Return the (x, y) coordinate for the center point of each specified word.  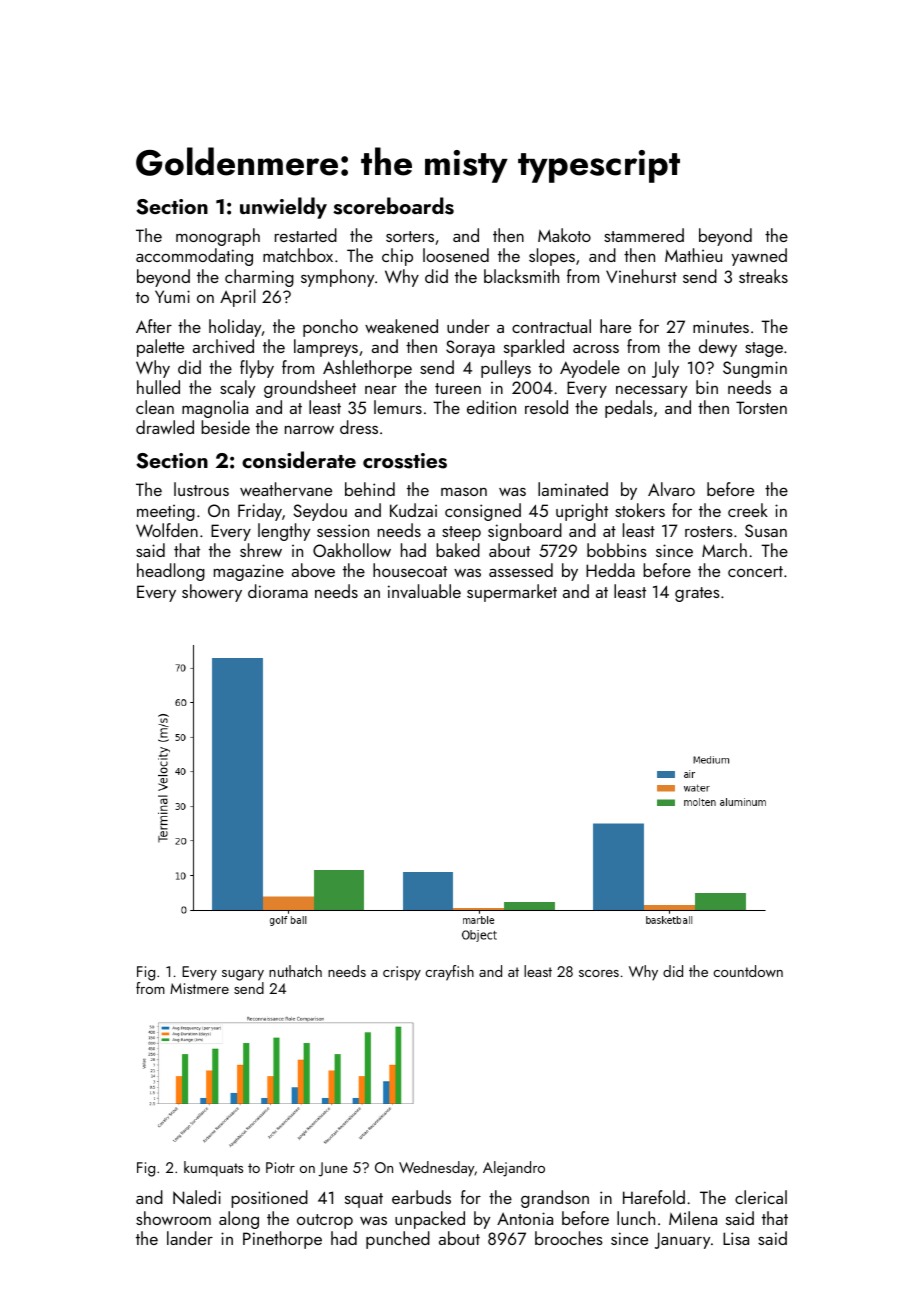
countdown (748, 971)
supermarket (512, 593)
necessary (651, 392)
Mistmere (199, 988)
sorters (410, 236)
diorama (278, 591)
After (154, 326)
